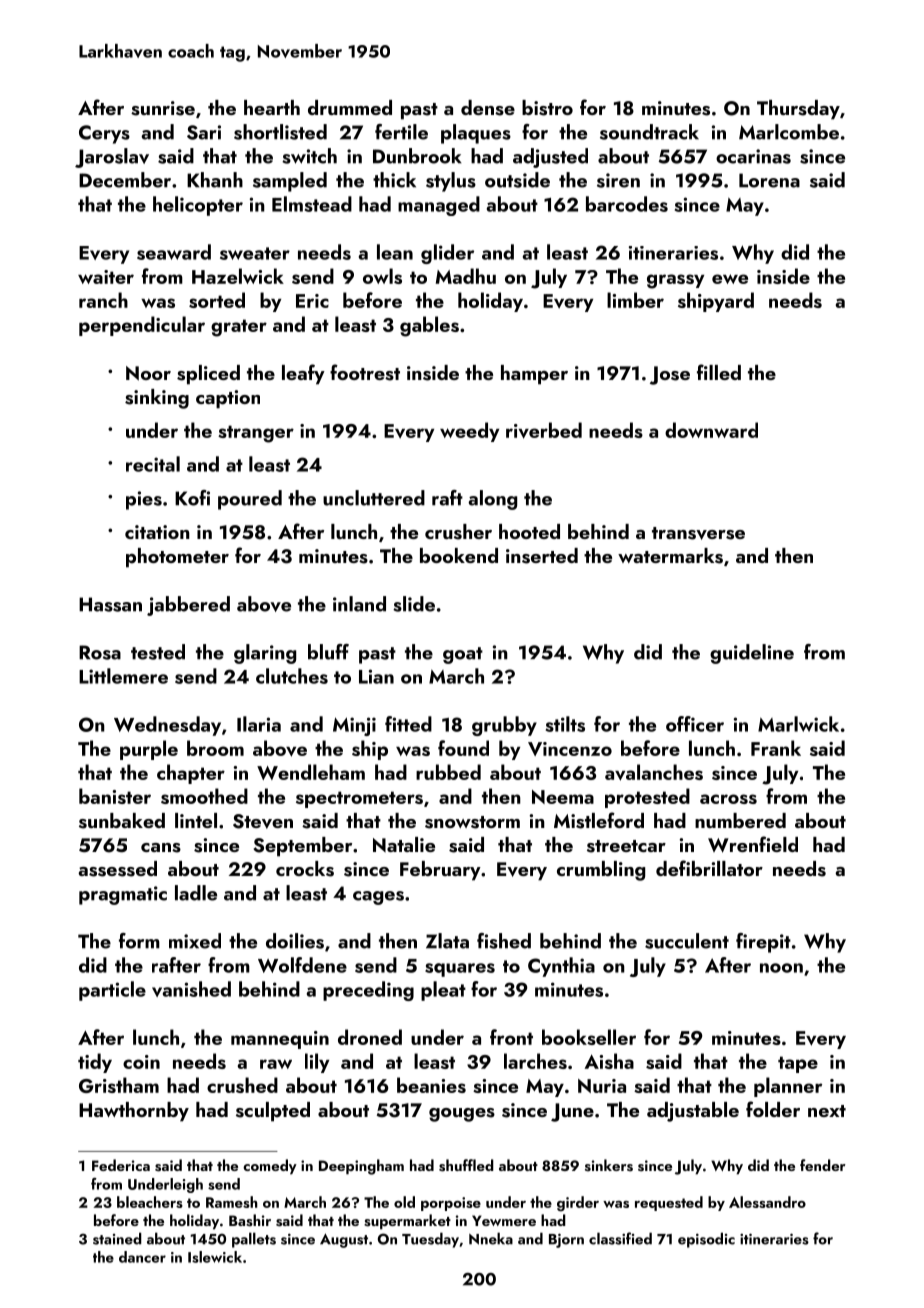 Image resolution: width=924 pixels, height=1308 pixels. I want to click on pleat, so click(443, 991).
